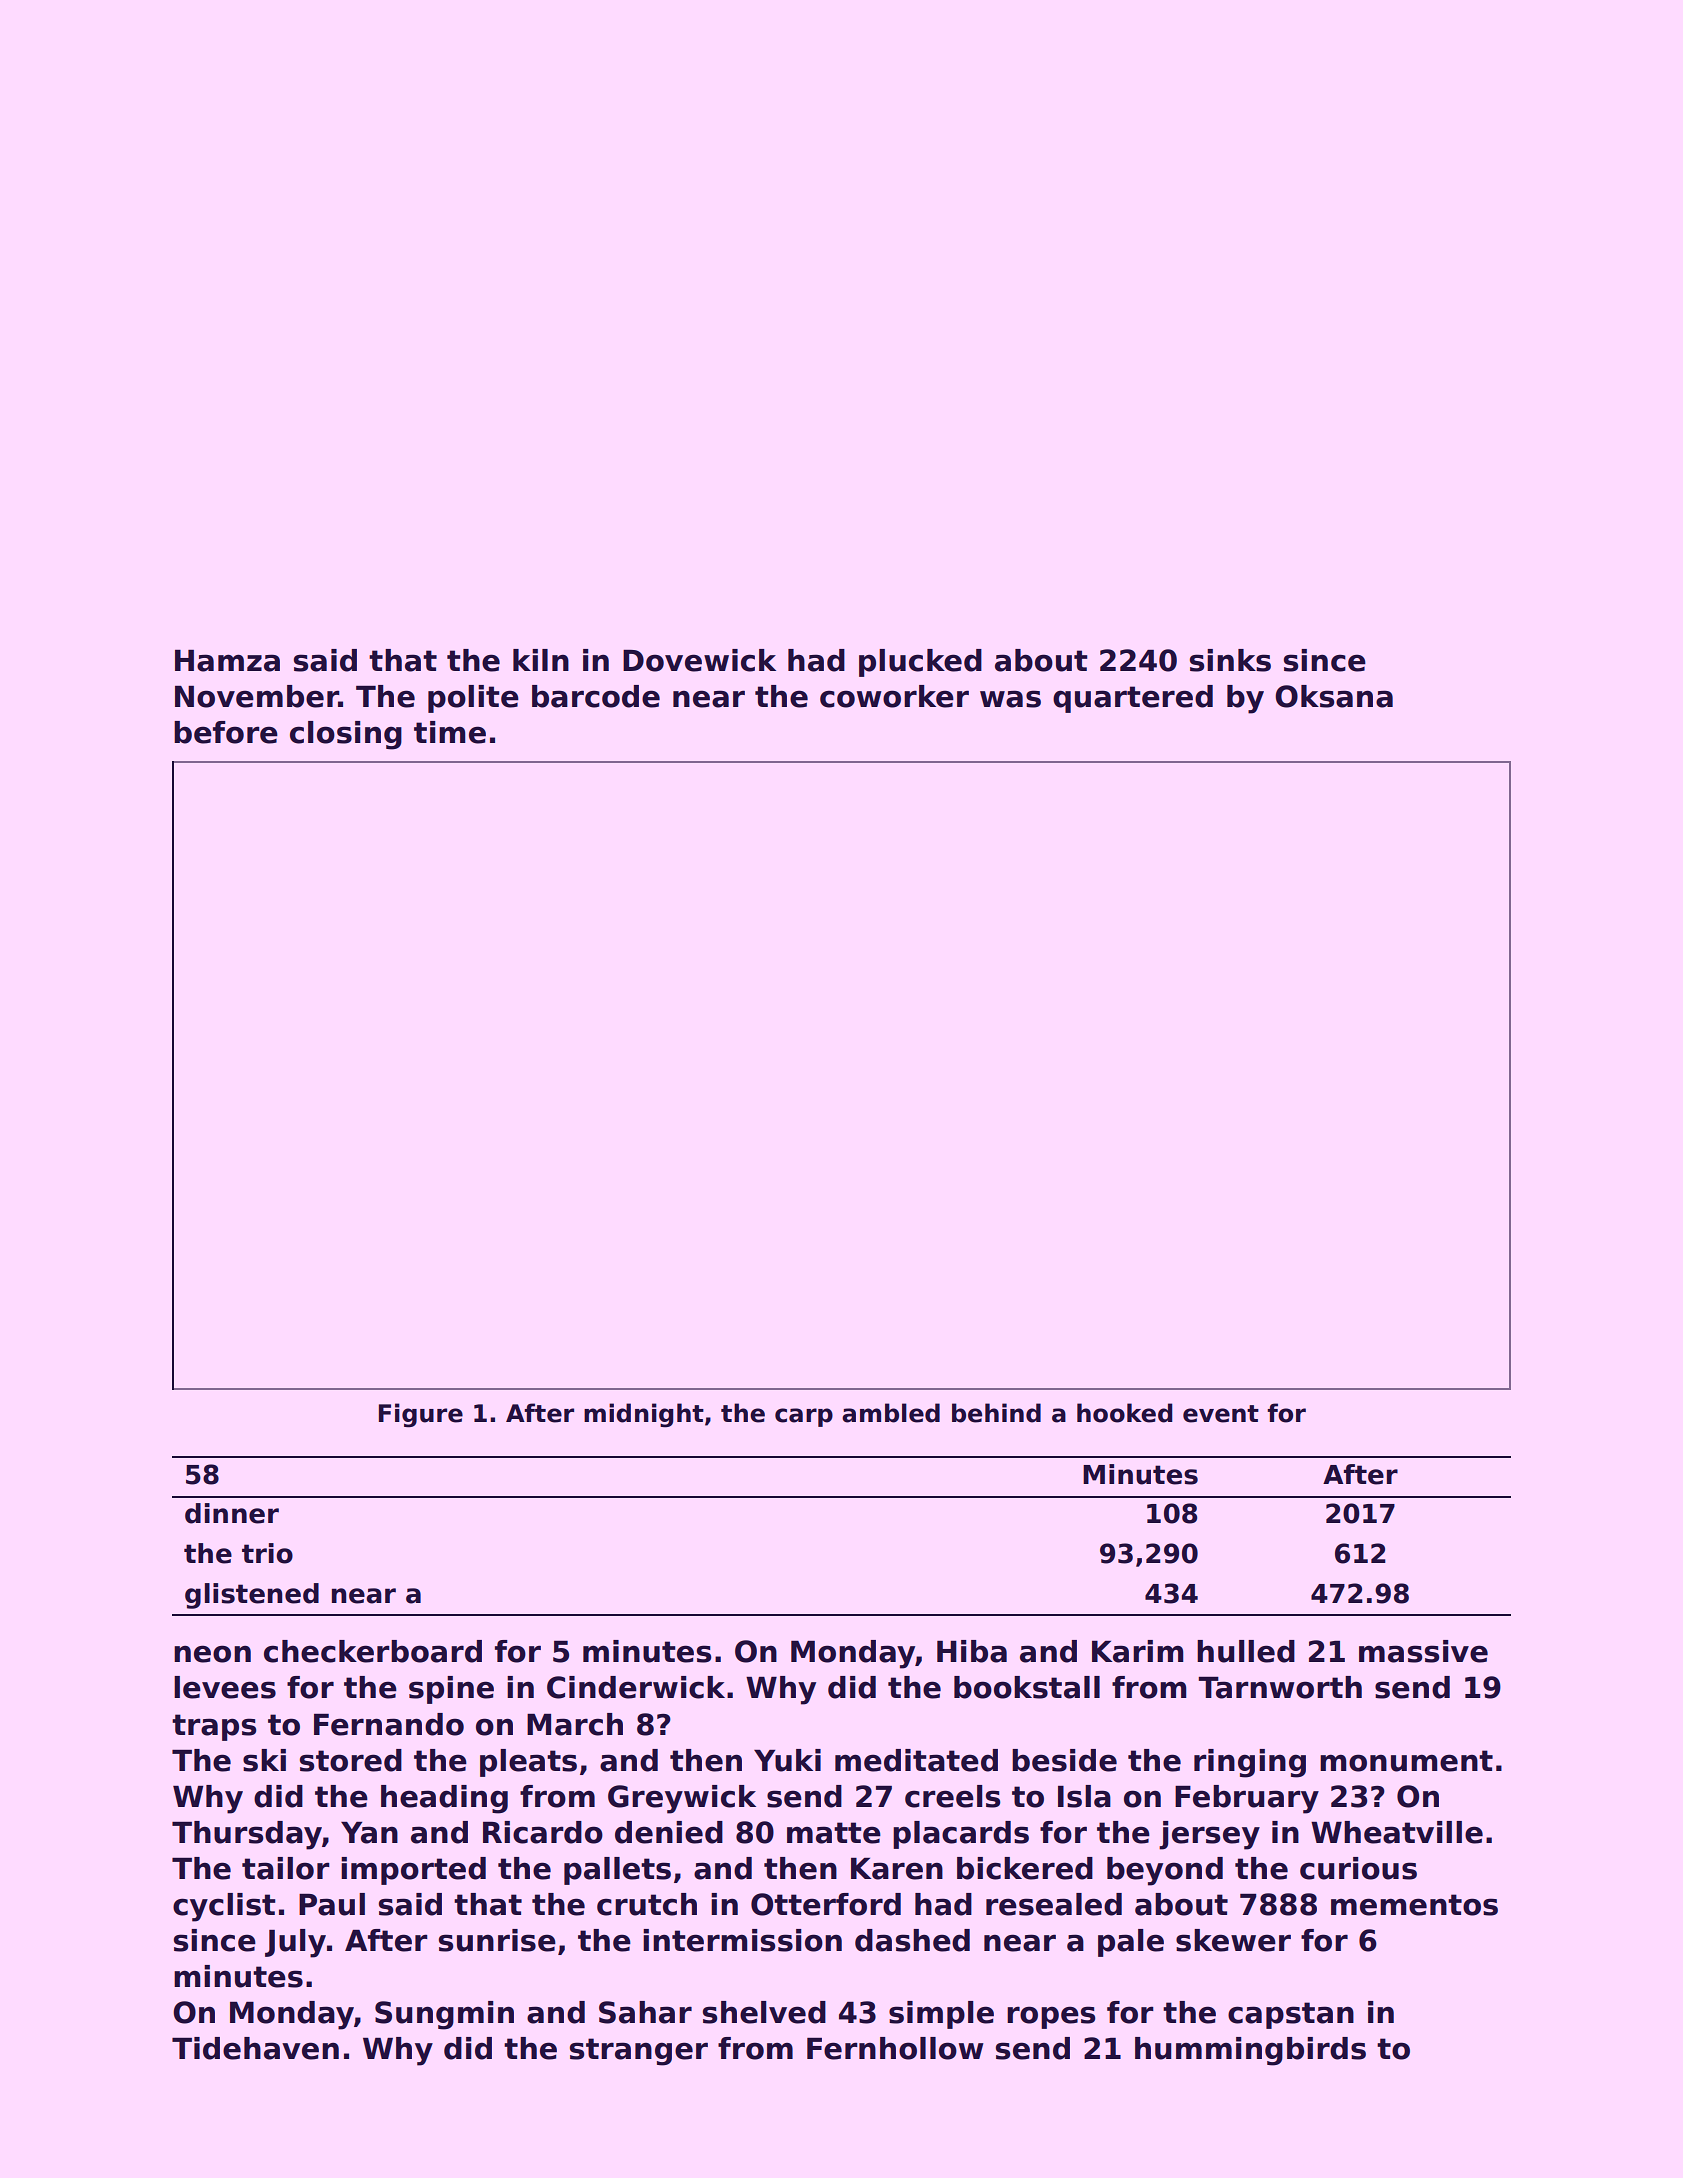  What do you see at coordinates (920, 663) in the screenshot?
I see `plucked` at bounding box center [920, 663].
